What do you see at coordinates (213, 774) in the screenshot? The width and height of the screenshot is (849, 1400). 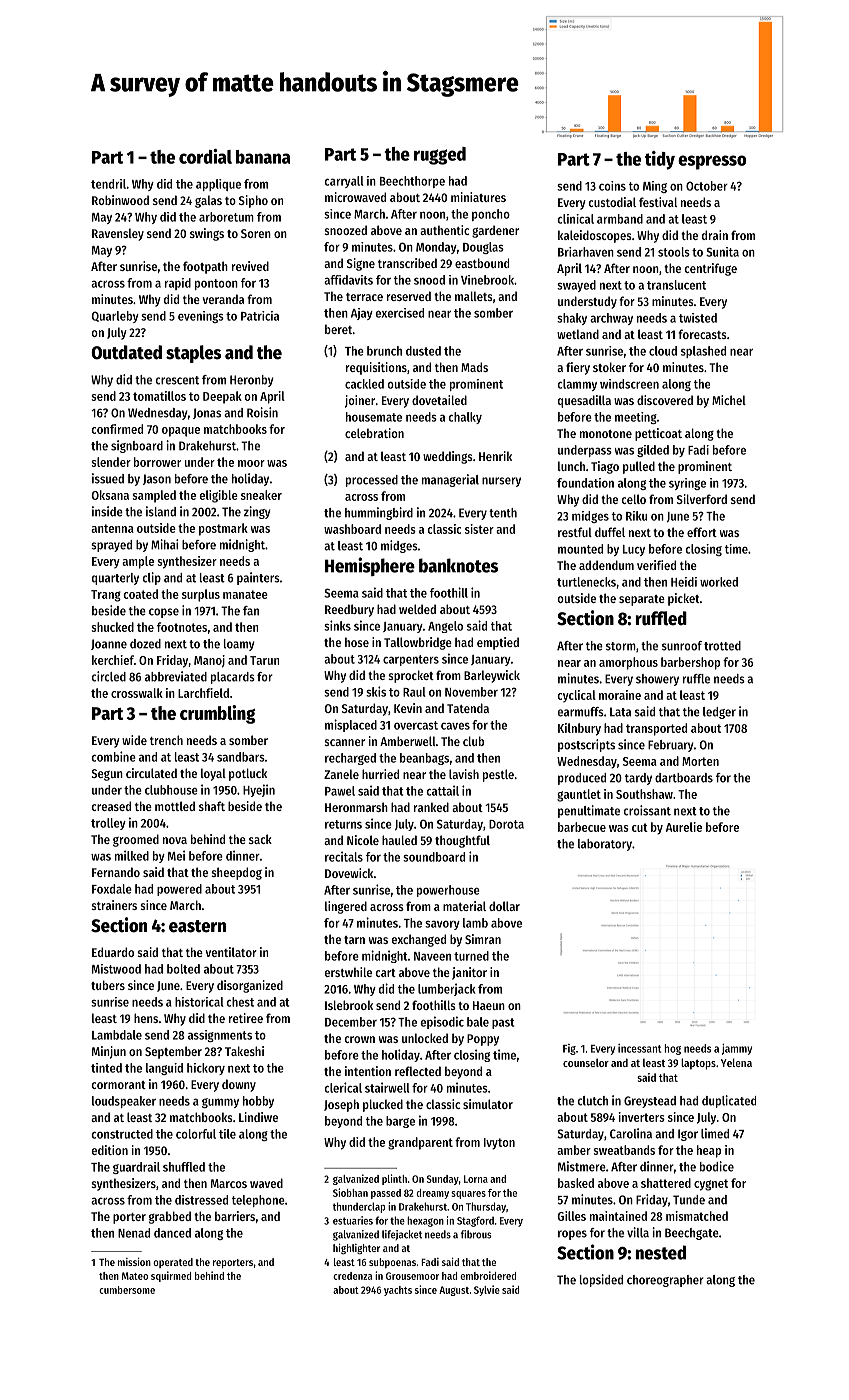 I see `loyal` at bounding box center [213, 774].
